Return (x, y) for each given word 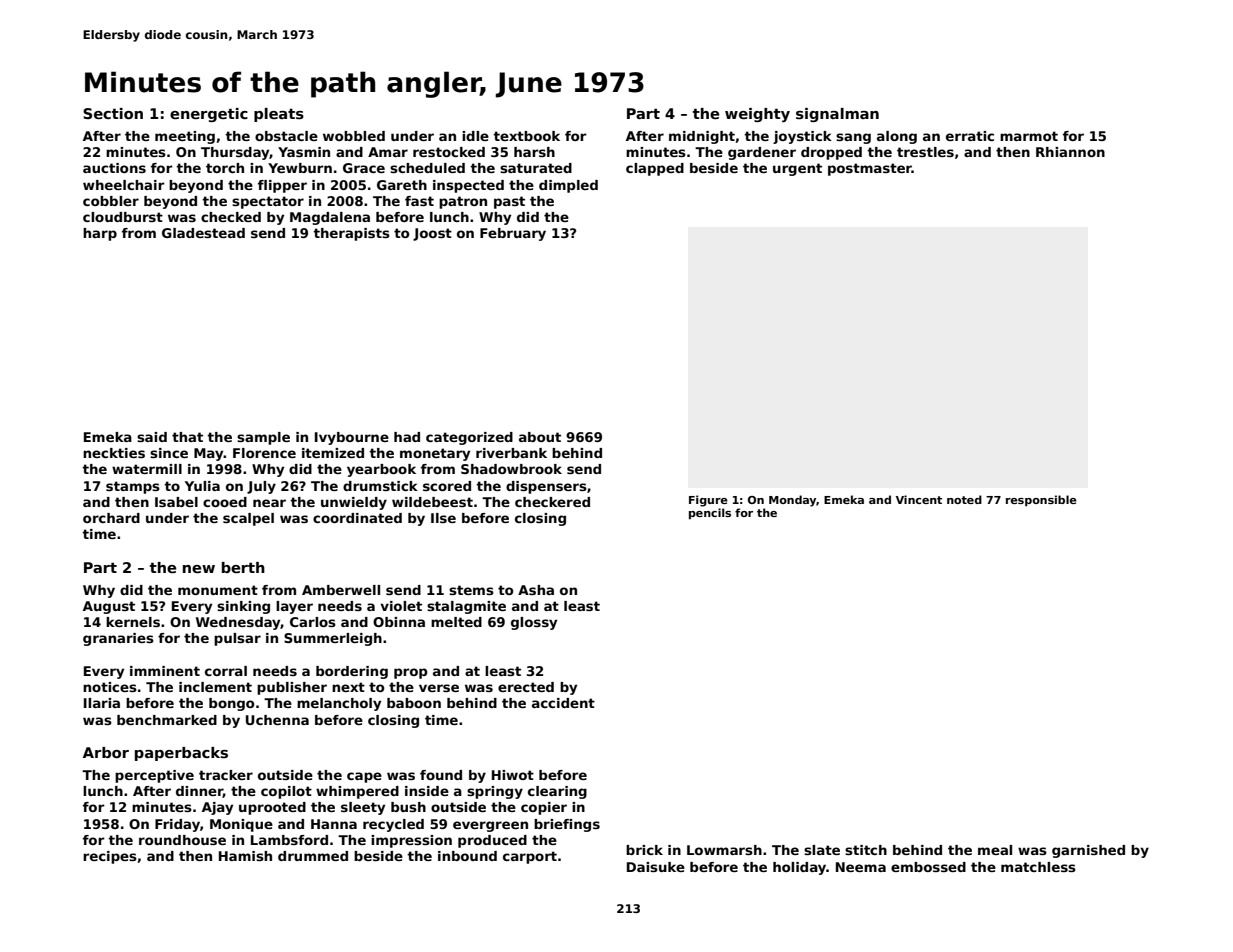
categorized (469, 438)
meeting (185, 137)
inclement (215, 687)
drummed (313, 856)
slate (822, 850)
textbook (526, 136)
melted (456, 622)
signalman (837, 115)
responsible (1041, 501)
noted (964, 499)
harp (100, 234)
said (152, 437)
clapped (655, 169)
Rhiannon (1070, 152)
